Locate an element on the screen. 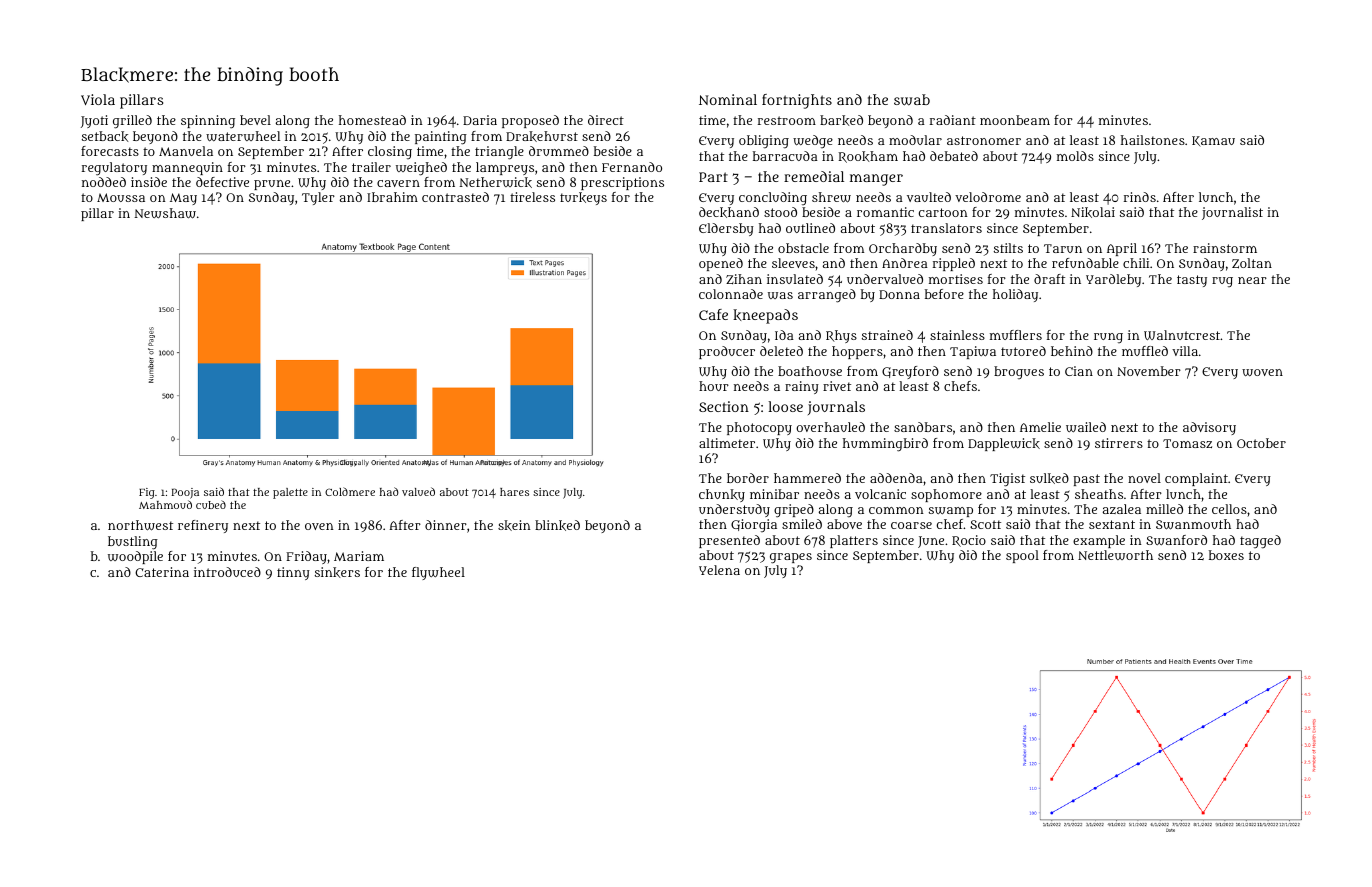 This screenshot has width=1372, height=887. advisory is located at coordinates (1209, 428).
